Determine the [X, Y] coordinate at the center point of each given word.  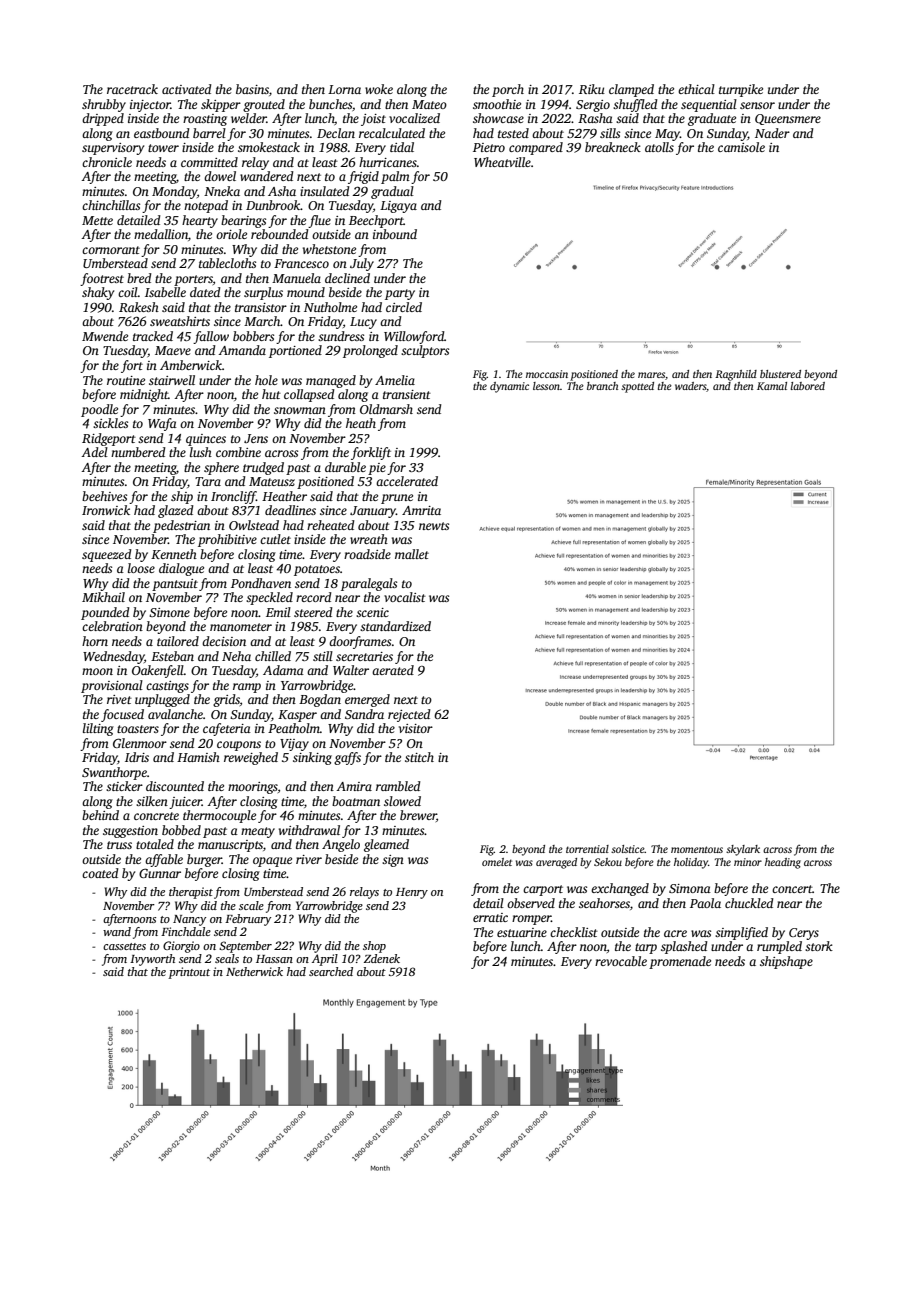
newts [434, 526]
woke [379, 89]
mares [651, 375]
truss [119, 845]
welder [249, 118]
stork [819, 946]
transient [407, 394]
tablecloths [227, 263]
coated [100, 873]
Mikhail [103, 597]
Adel [94, 452]
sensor [757, 105]
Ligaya [398, 207]
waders [691, 387]
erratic [490, 917]
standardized [395, 626]
